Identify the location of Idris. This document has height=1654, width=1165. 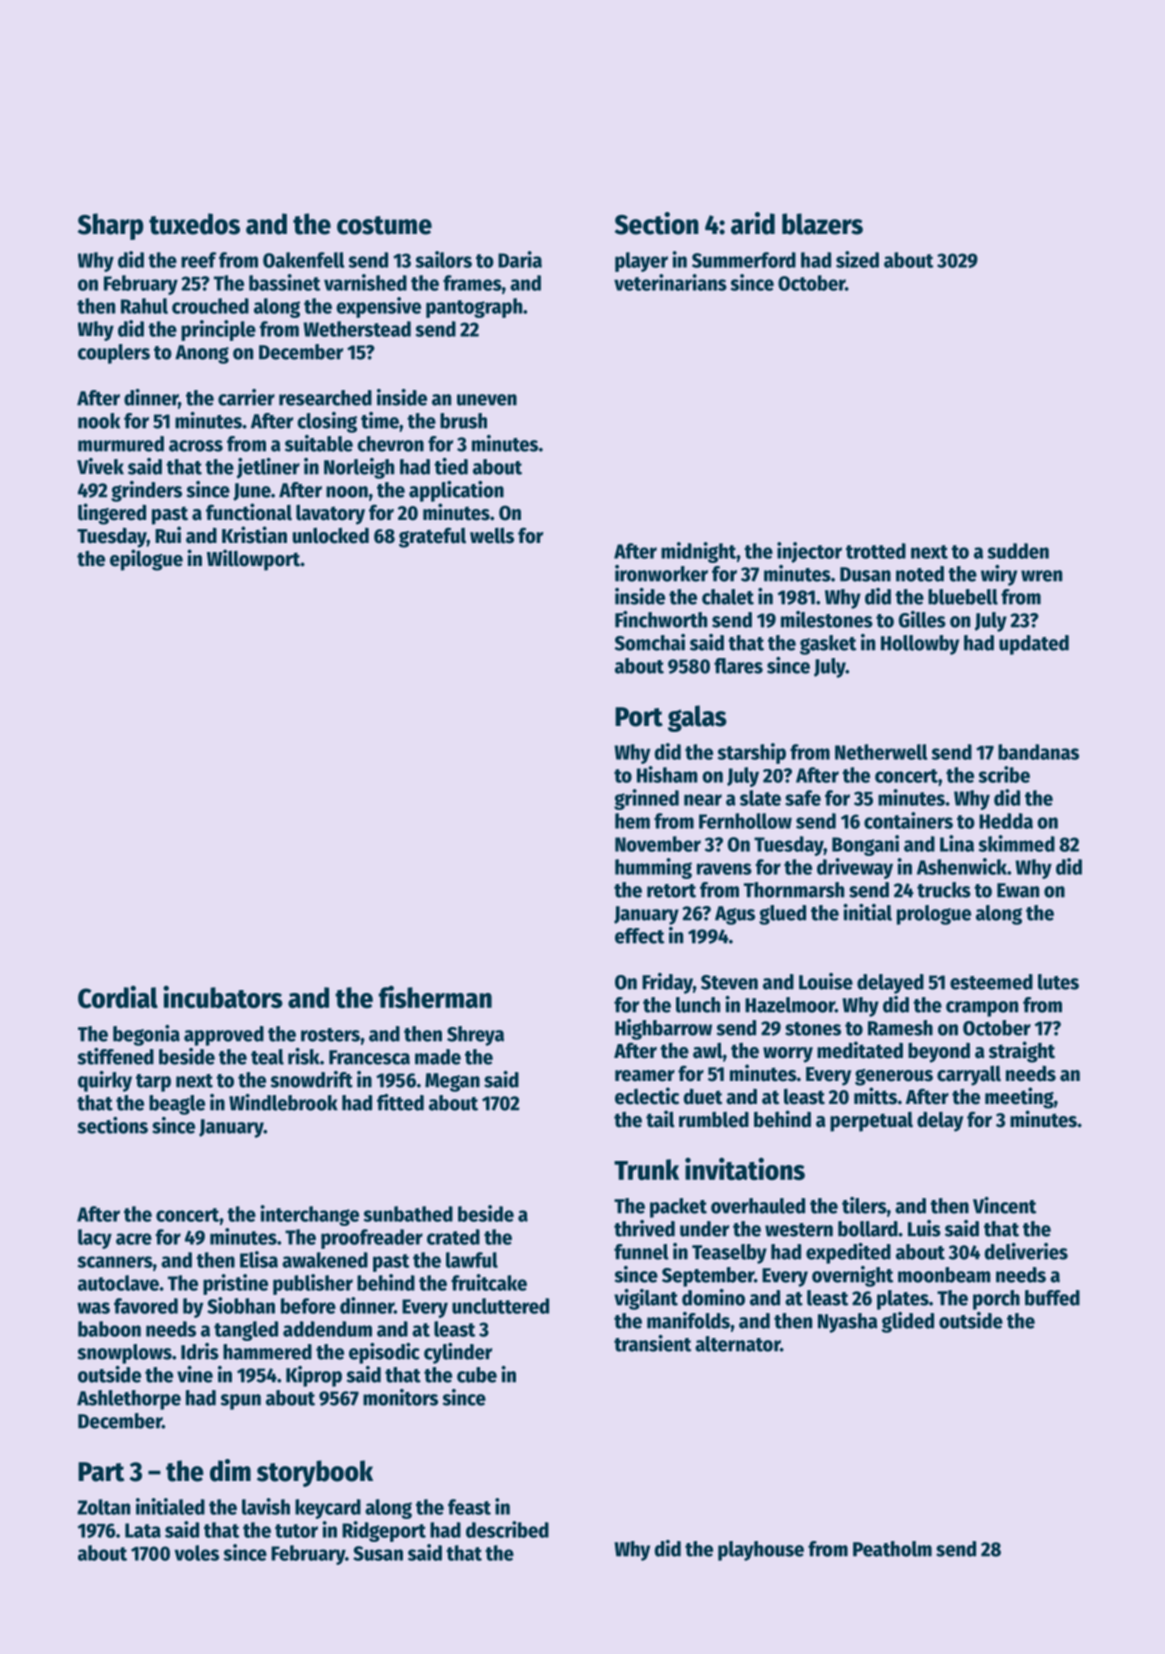
(200, 1351).
